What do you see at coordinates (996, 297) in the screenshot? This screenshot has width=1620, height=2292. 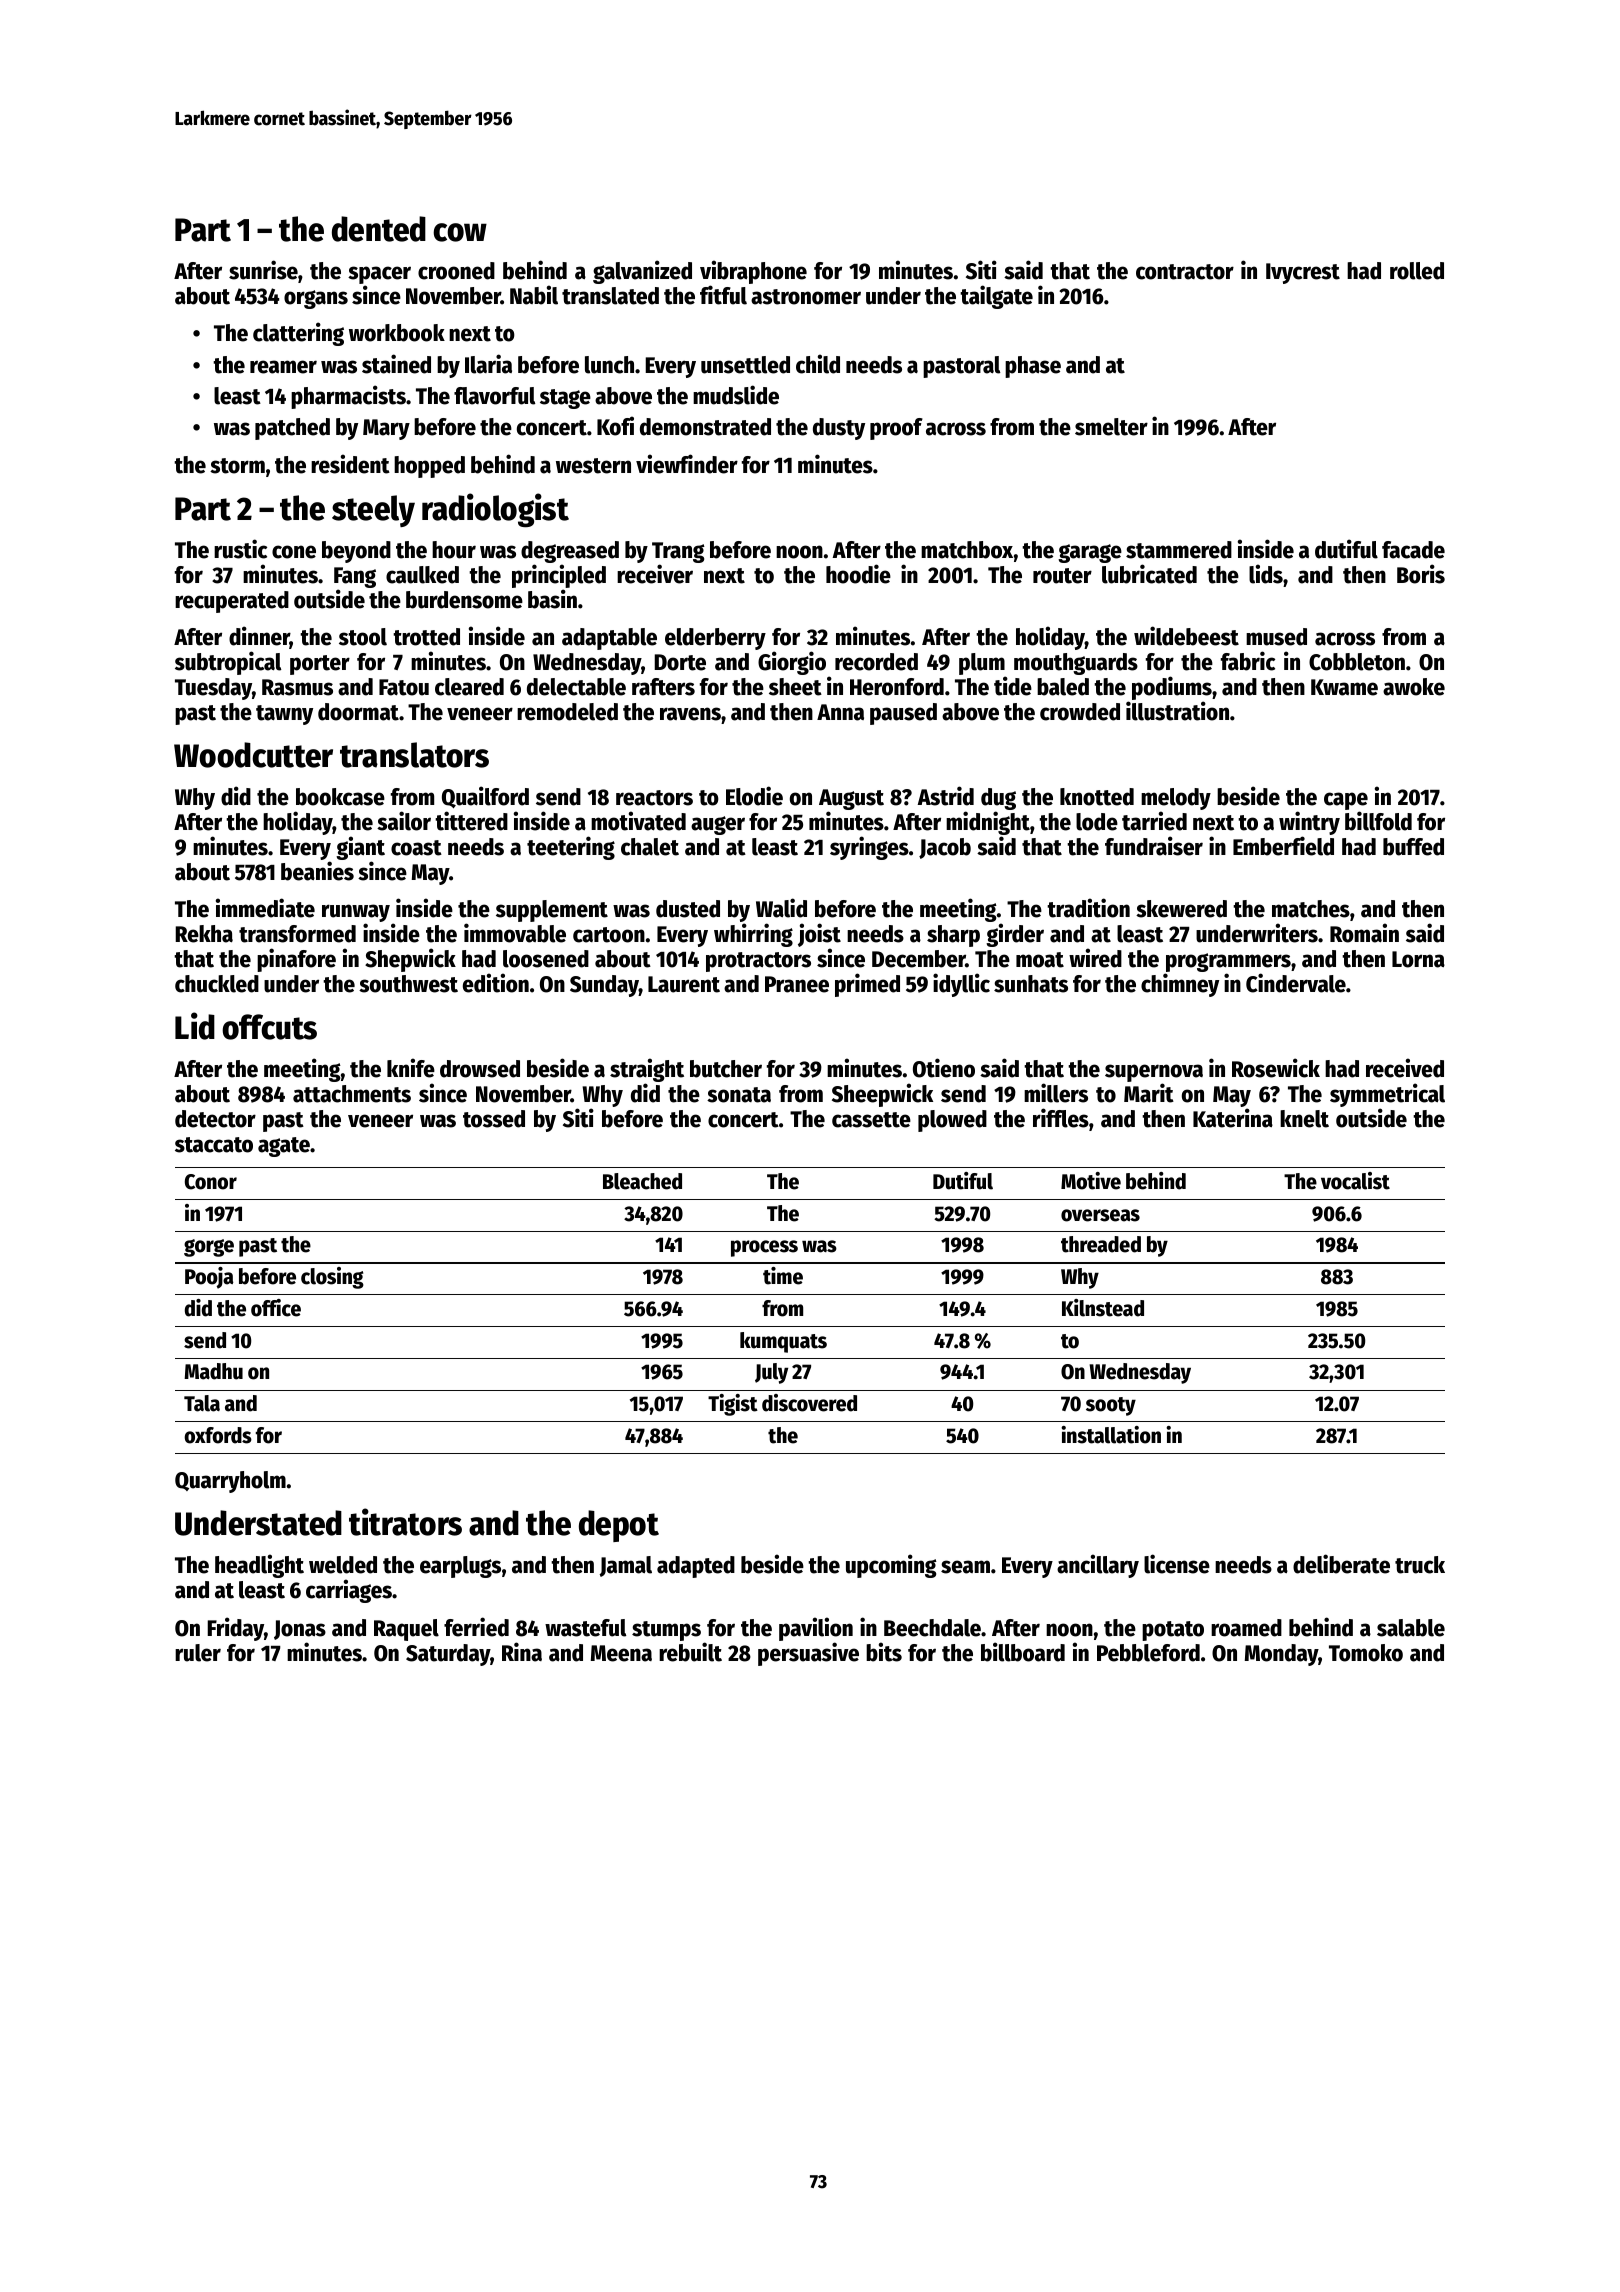 I see `tailgate` at bounding box center [996, 297].
